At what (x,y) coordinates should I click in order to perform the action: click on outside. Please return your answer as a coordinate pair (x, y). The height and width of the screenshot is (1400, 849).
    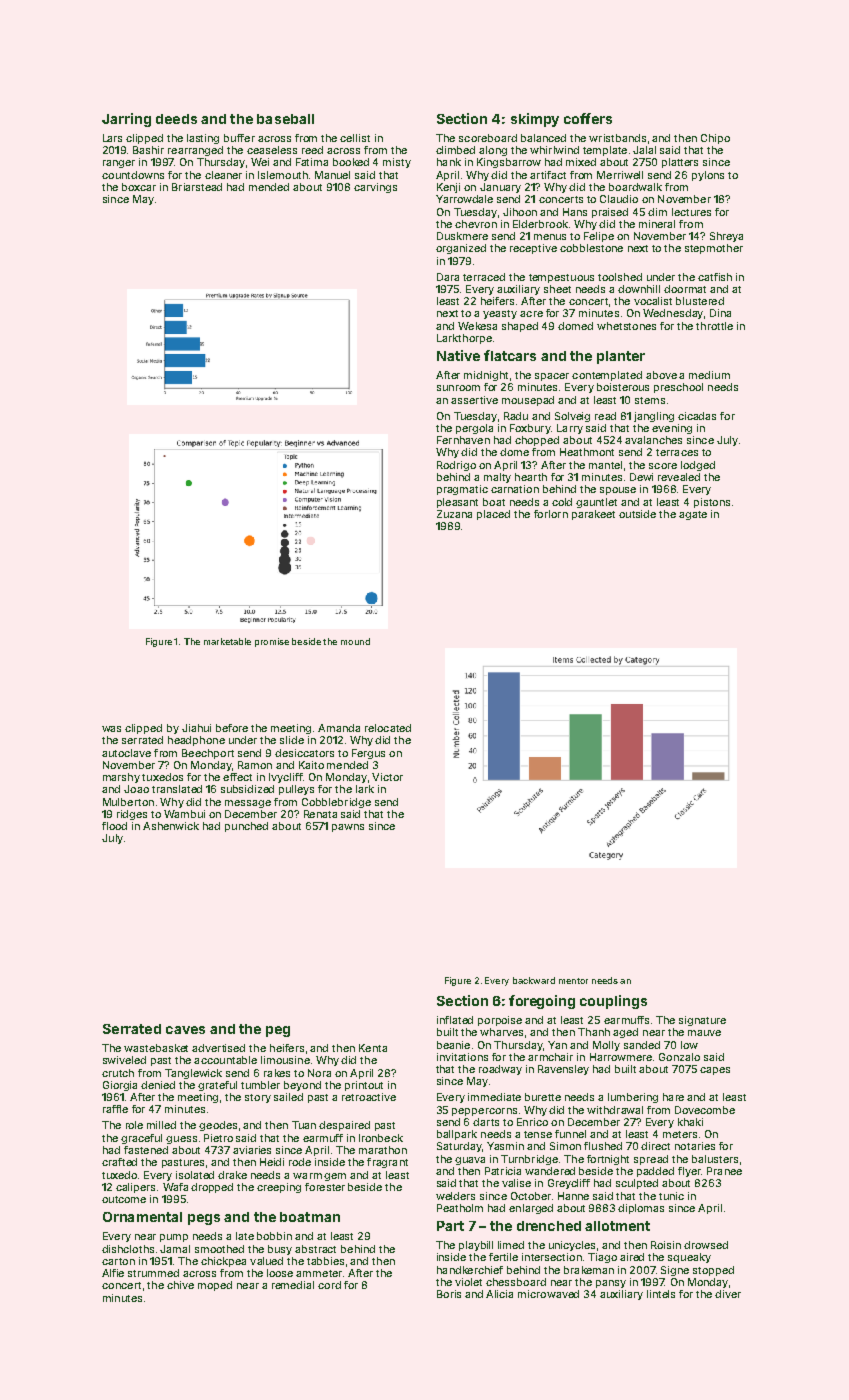
    Looking at the image, I should click on (637, 514).
